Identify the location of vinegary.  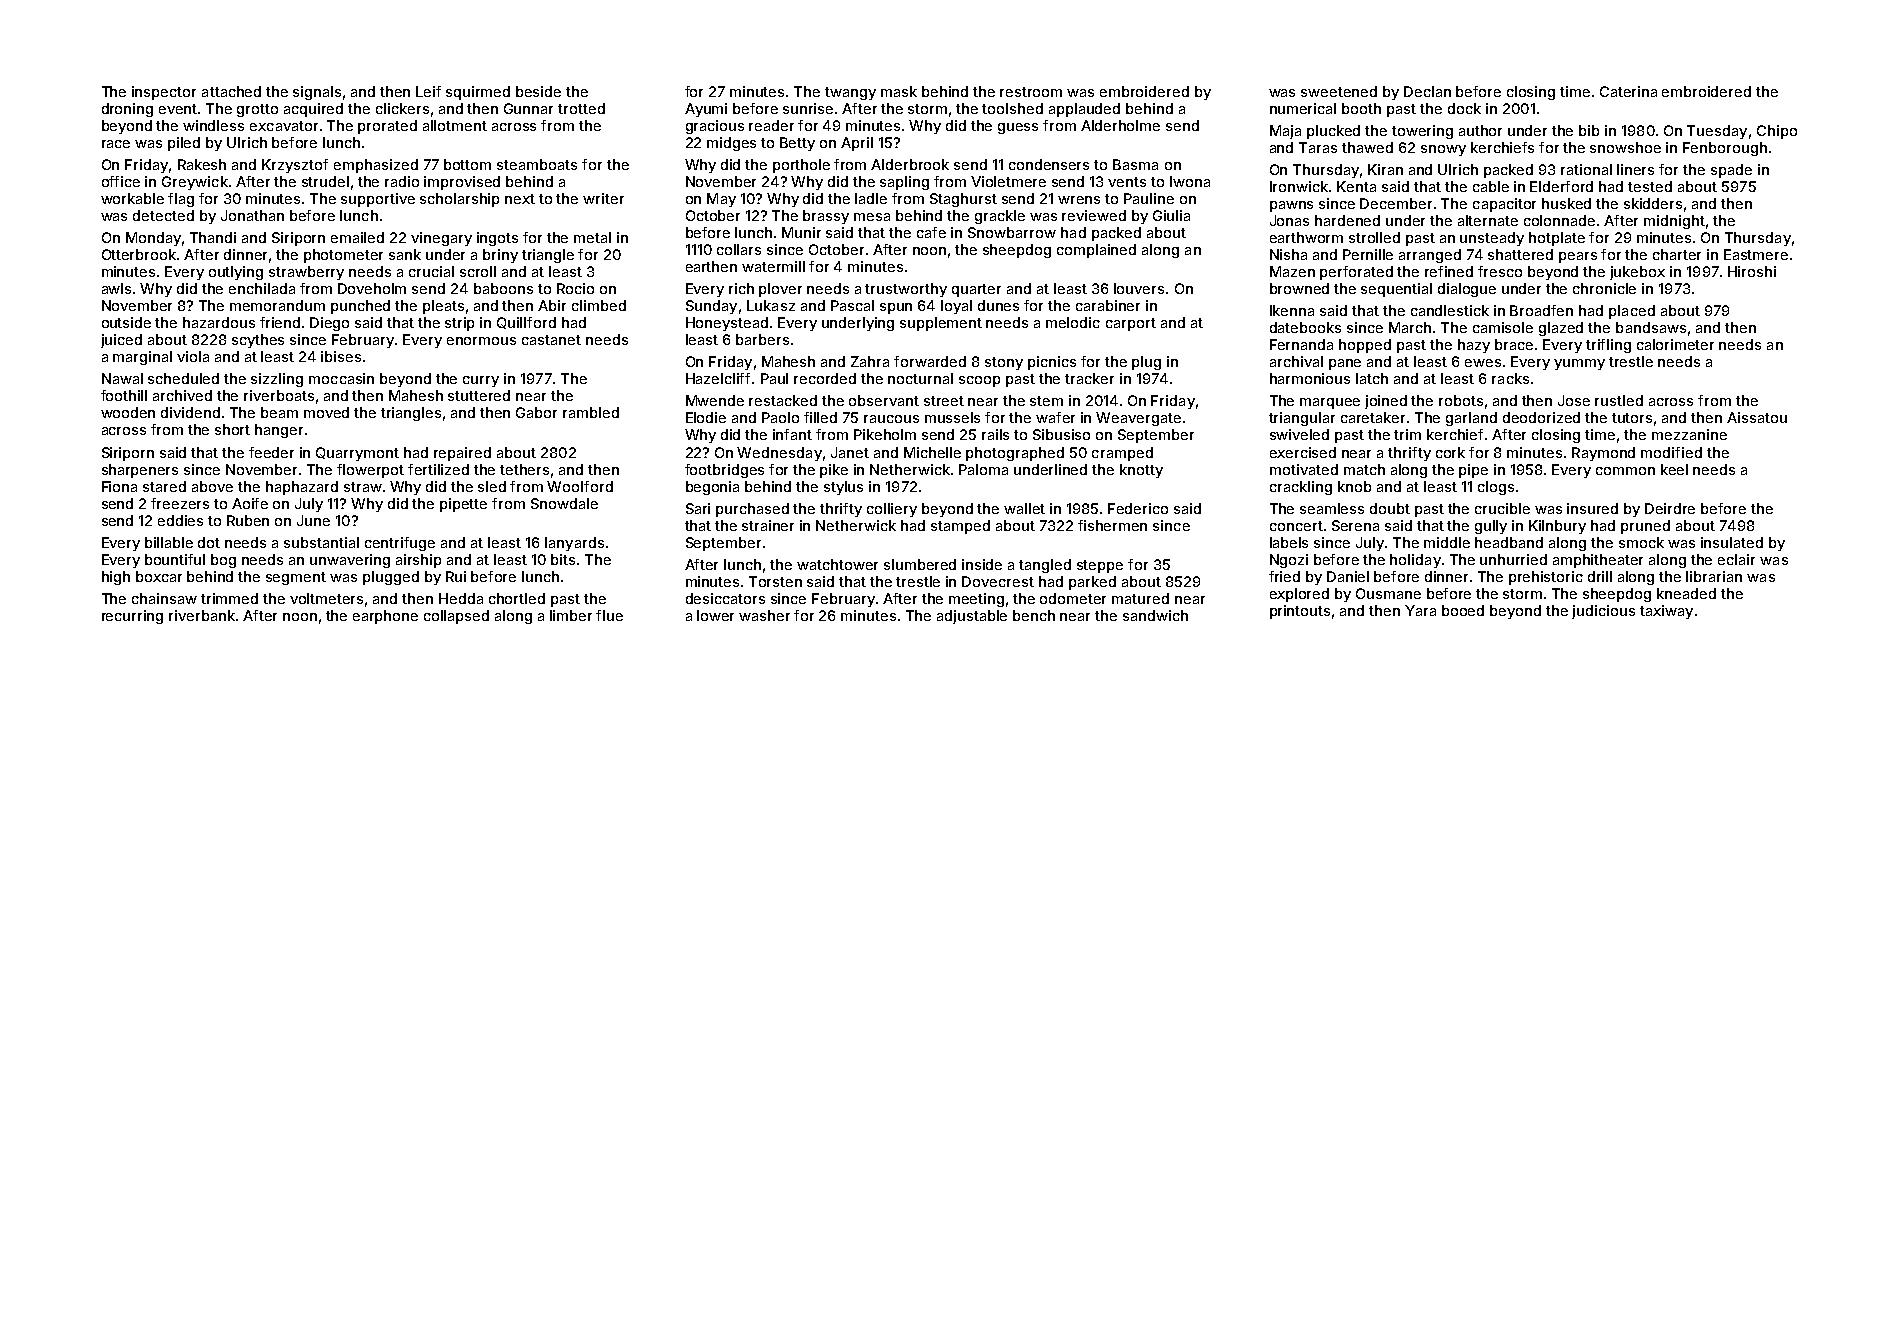
(441, 239).
